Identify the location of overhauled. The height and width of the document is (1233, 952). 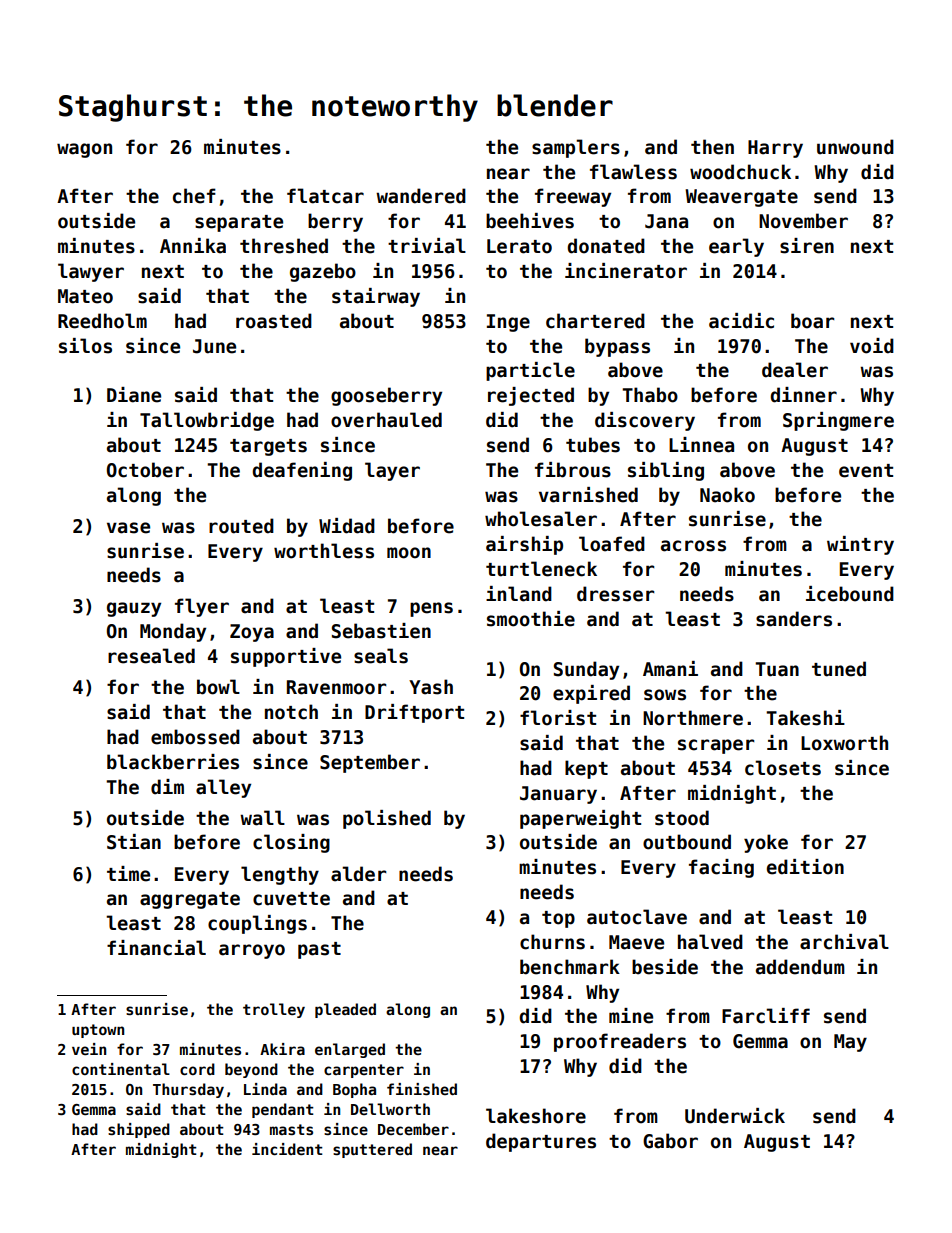
(386, 420).
